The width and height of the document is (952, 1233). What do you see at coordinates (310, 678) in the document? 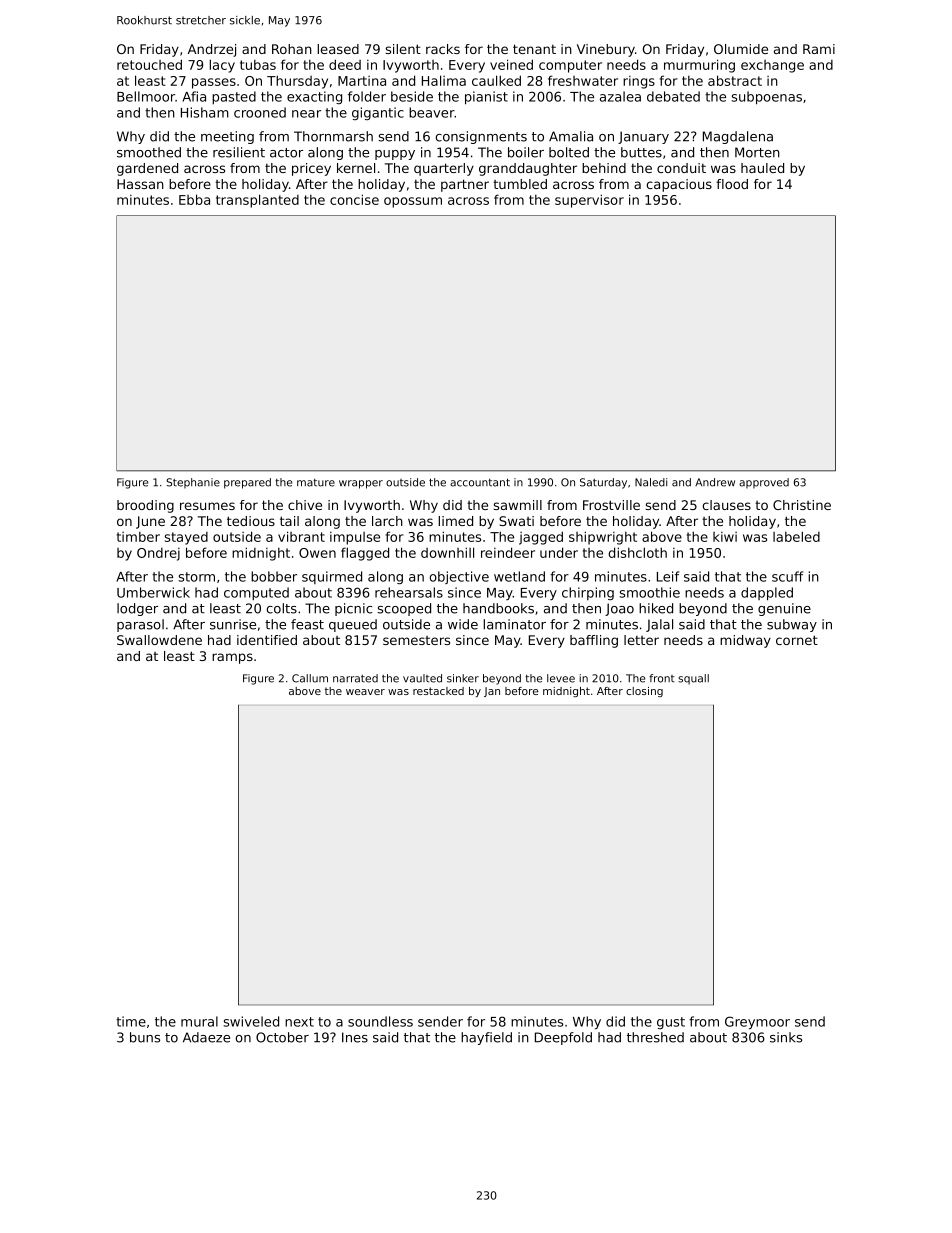
I see `Callum` at bounding box center [310, 678].
